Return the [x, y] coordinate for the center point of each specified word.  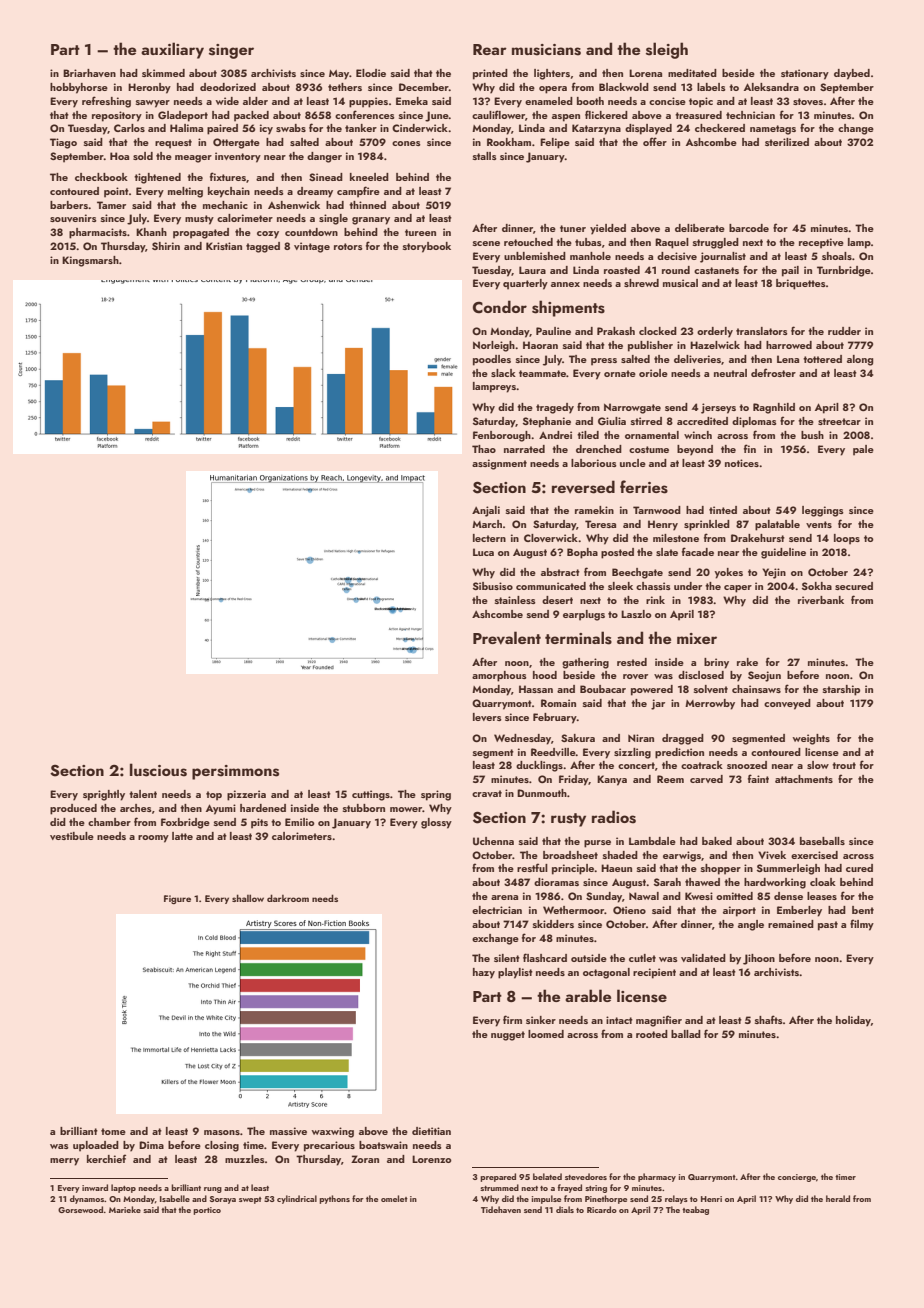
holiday [853, 1021]
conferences [365, 114]
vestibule [72, 836]
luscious [158, 770]
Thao [484, 449]
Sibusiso [493, 586]
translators [762, 331]
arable [588, 995]
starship [841, 690]
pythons [334, 1199]
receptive [821, 243]
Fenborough [502, 436]
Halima [186, 128]
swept [250, 1200]
